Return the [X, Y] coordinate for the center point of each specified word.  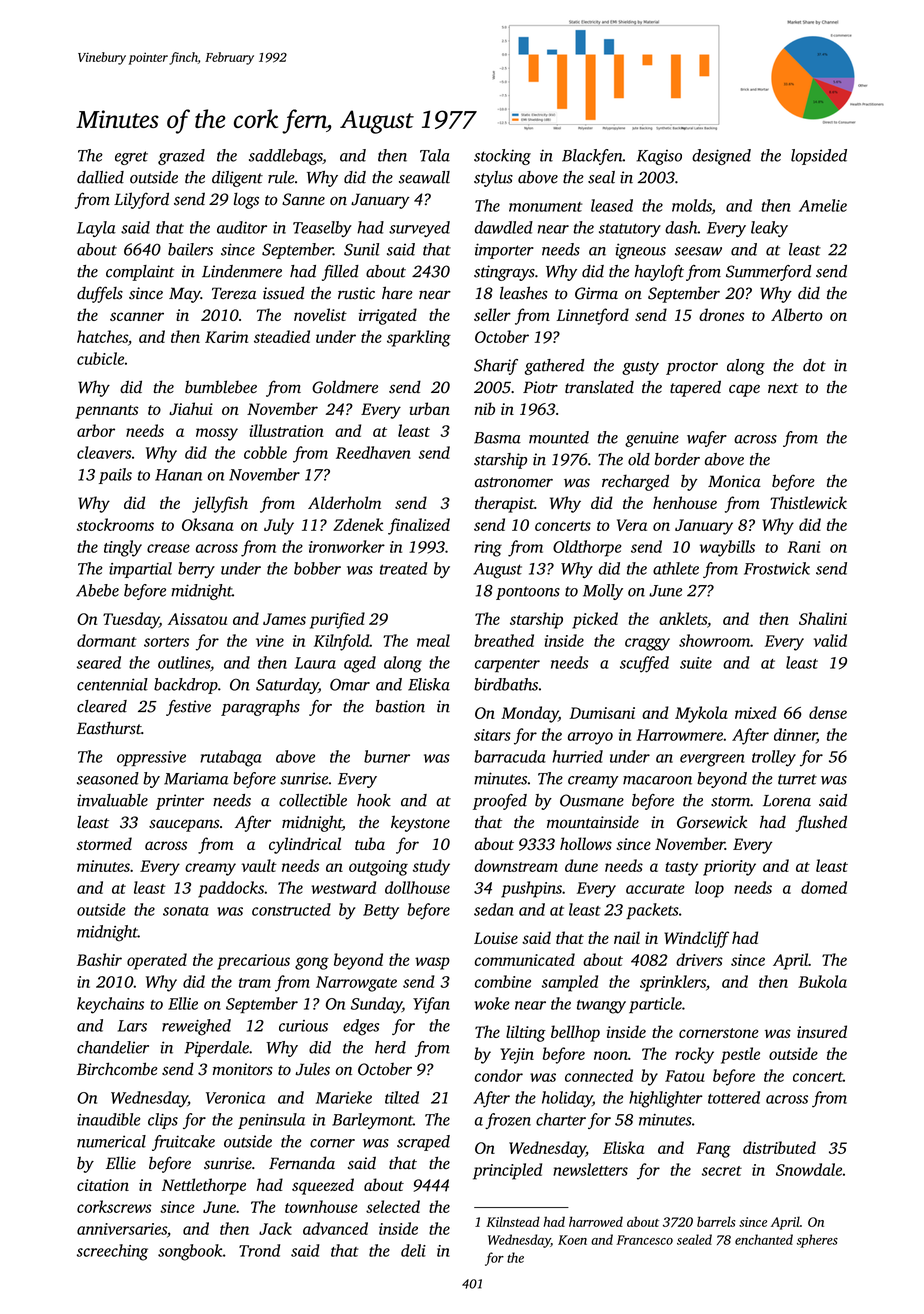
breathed [504, 640]
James [284, 619]
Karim [226, 337]
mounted [559, 437]
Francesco [645, 1240]
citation [103, 1185]
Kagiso [659, 157]
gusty [640, 368]
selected [393, 1206]
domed [824, 887]
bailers [190, 249]
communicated [525, 959]
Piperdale [216, 1049]
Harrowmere [679, 735]
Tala [435, 155]
